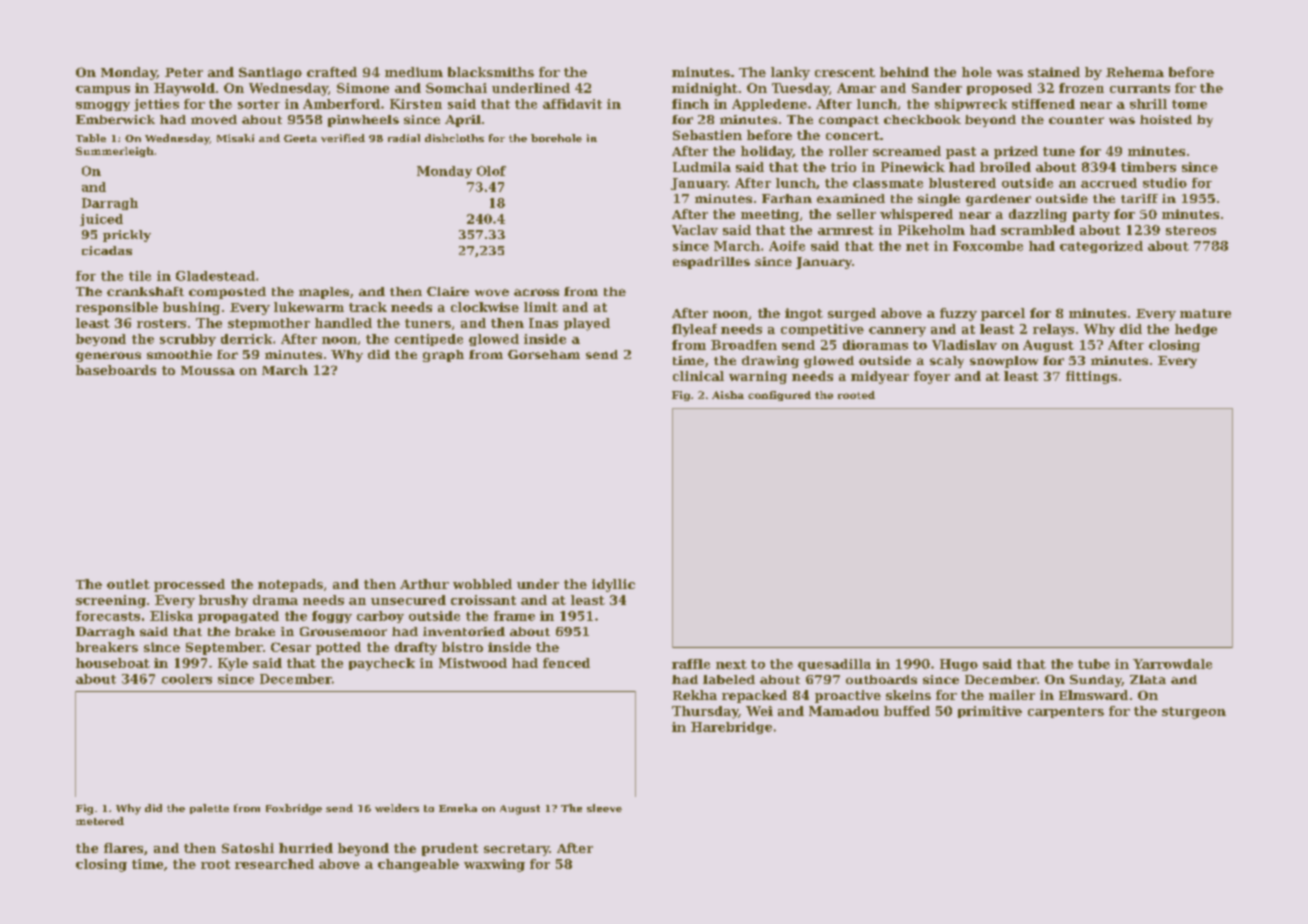 Image resolution: width=1308 pixels, height=924 pixels. What do you see at coordinates (306, 848) in the page?
I see `hurried` at bounding box center [306, 848].
